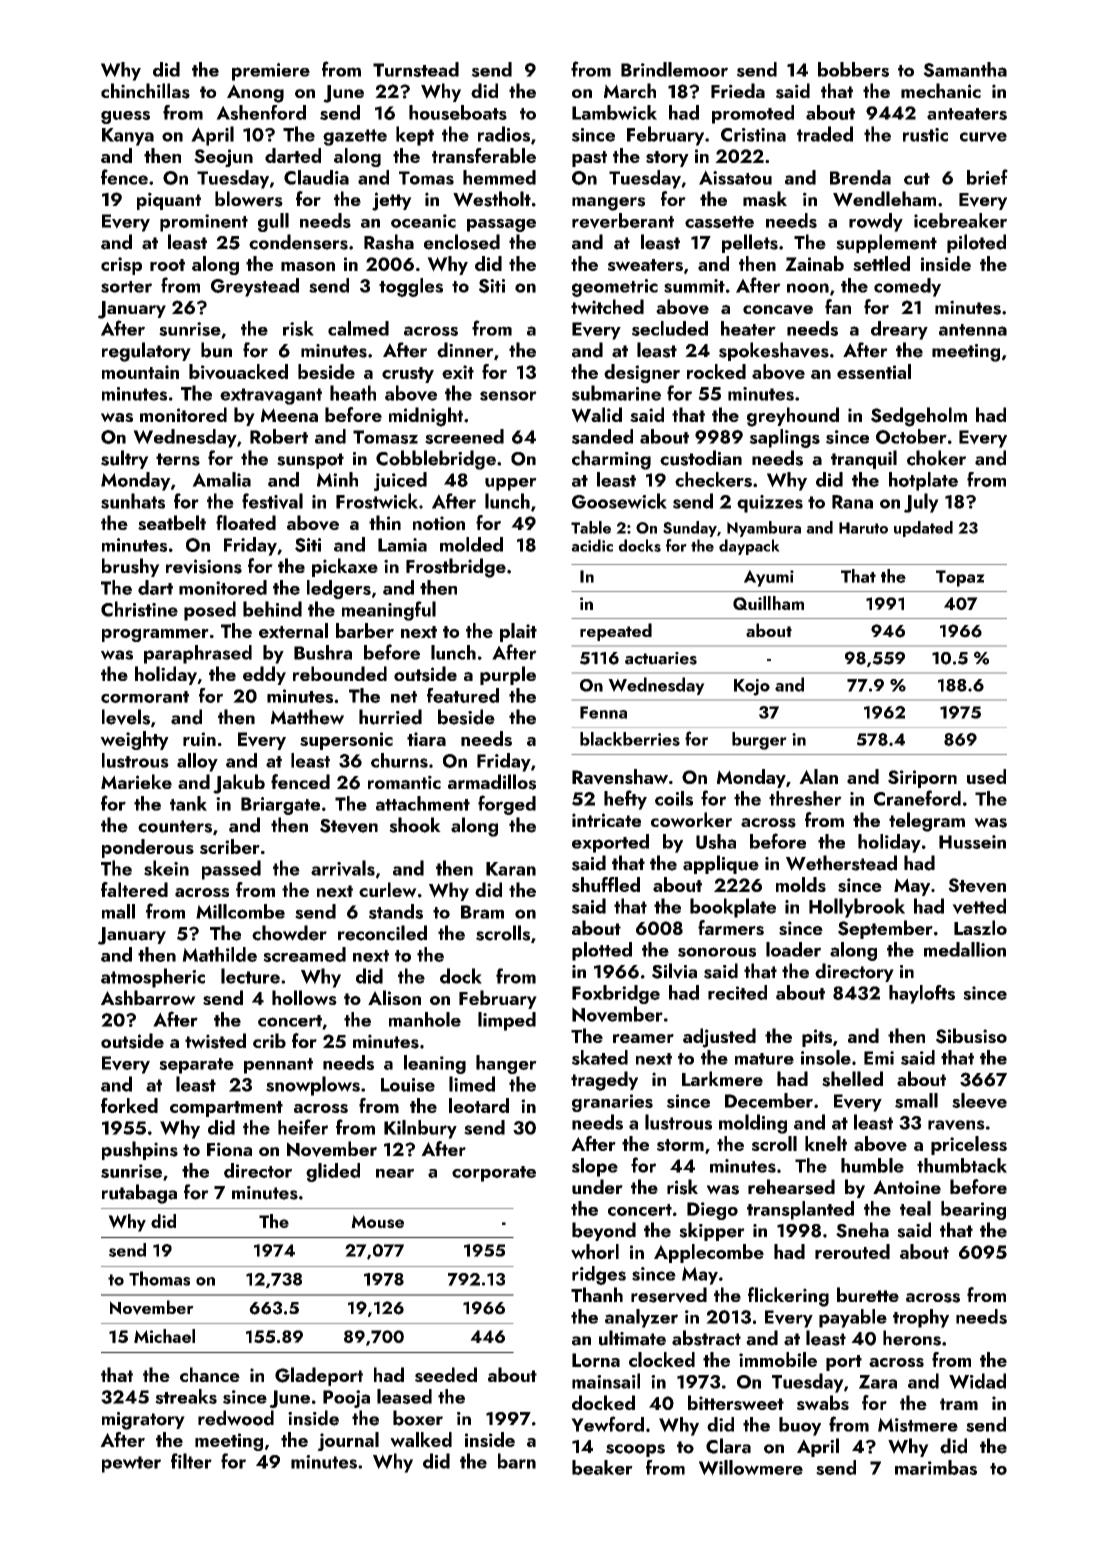 The width and height of the page is (1108, 1567). Describe the element at coordinates (175, 826) in the page. I see `counters` at that location.
